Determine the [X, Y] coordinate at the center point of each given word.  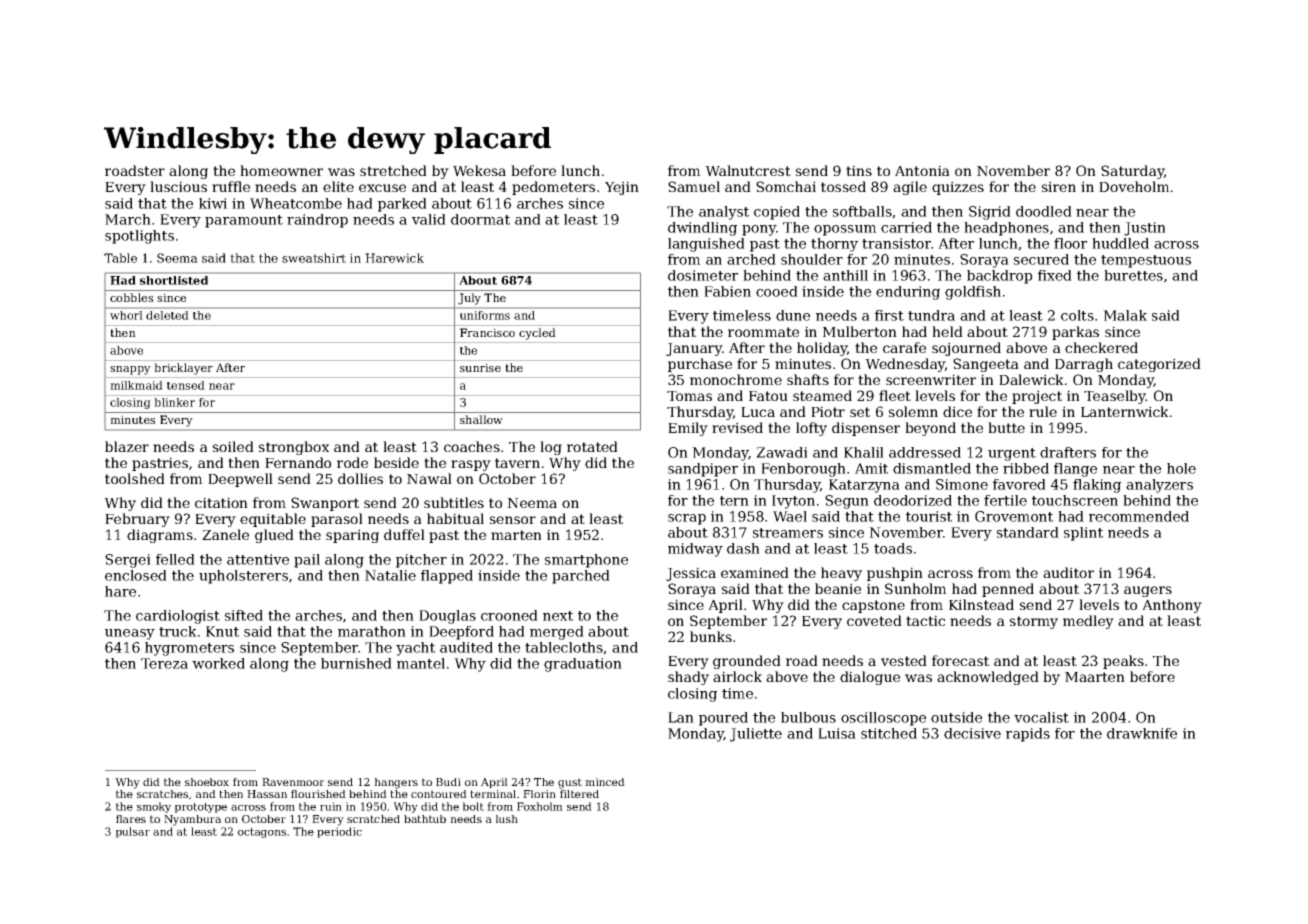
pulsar [133, 832]
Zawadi [782, 452]
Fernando [298, 462]
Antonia [922, 170]
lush [507, 819]
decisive [972, 733]
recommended [1139, 516]
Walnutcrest [748, 170]
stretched [393, 170]
